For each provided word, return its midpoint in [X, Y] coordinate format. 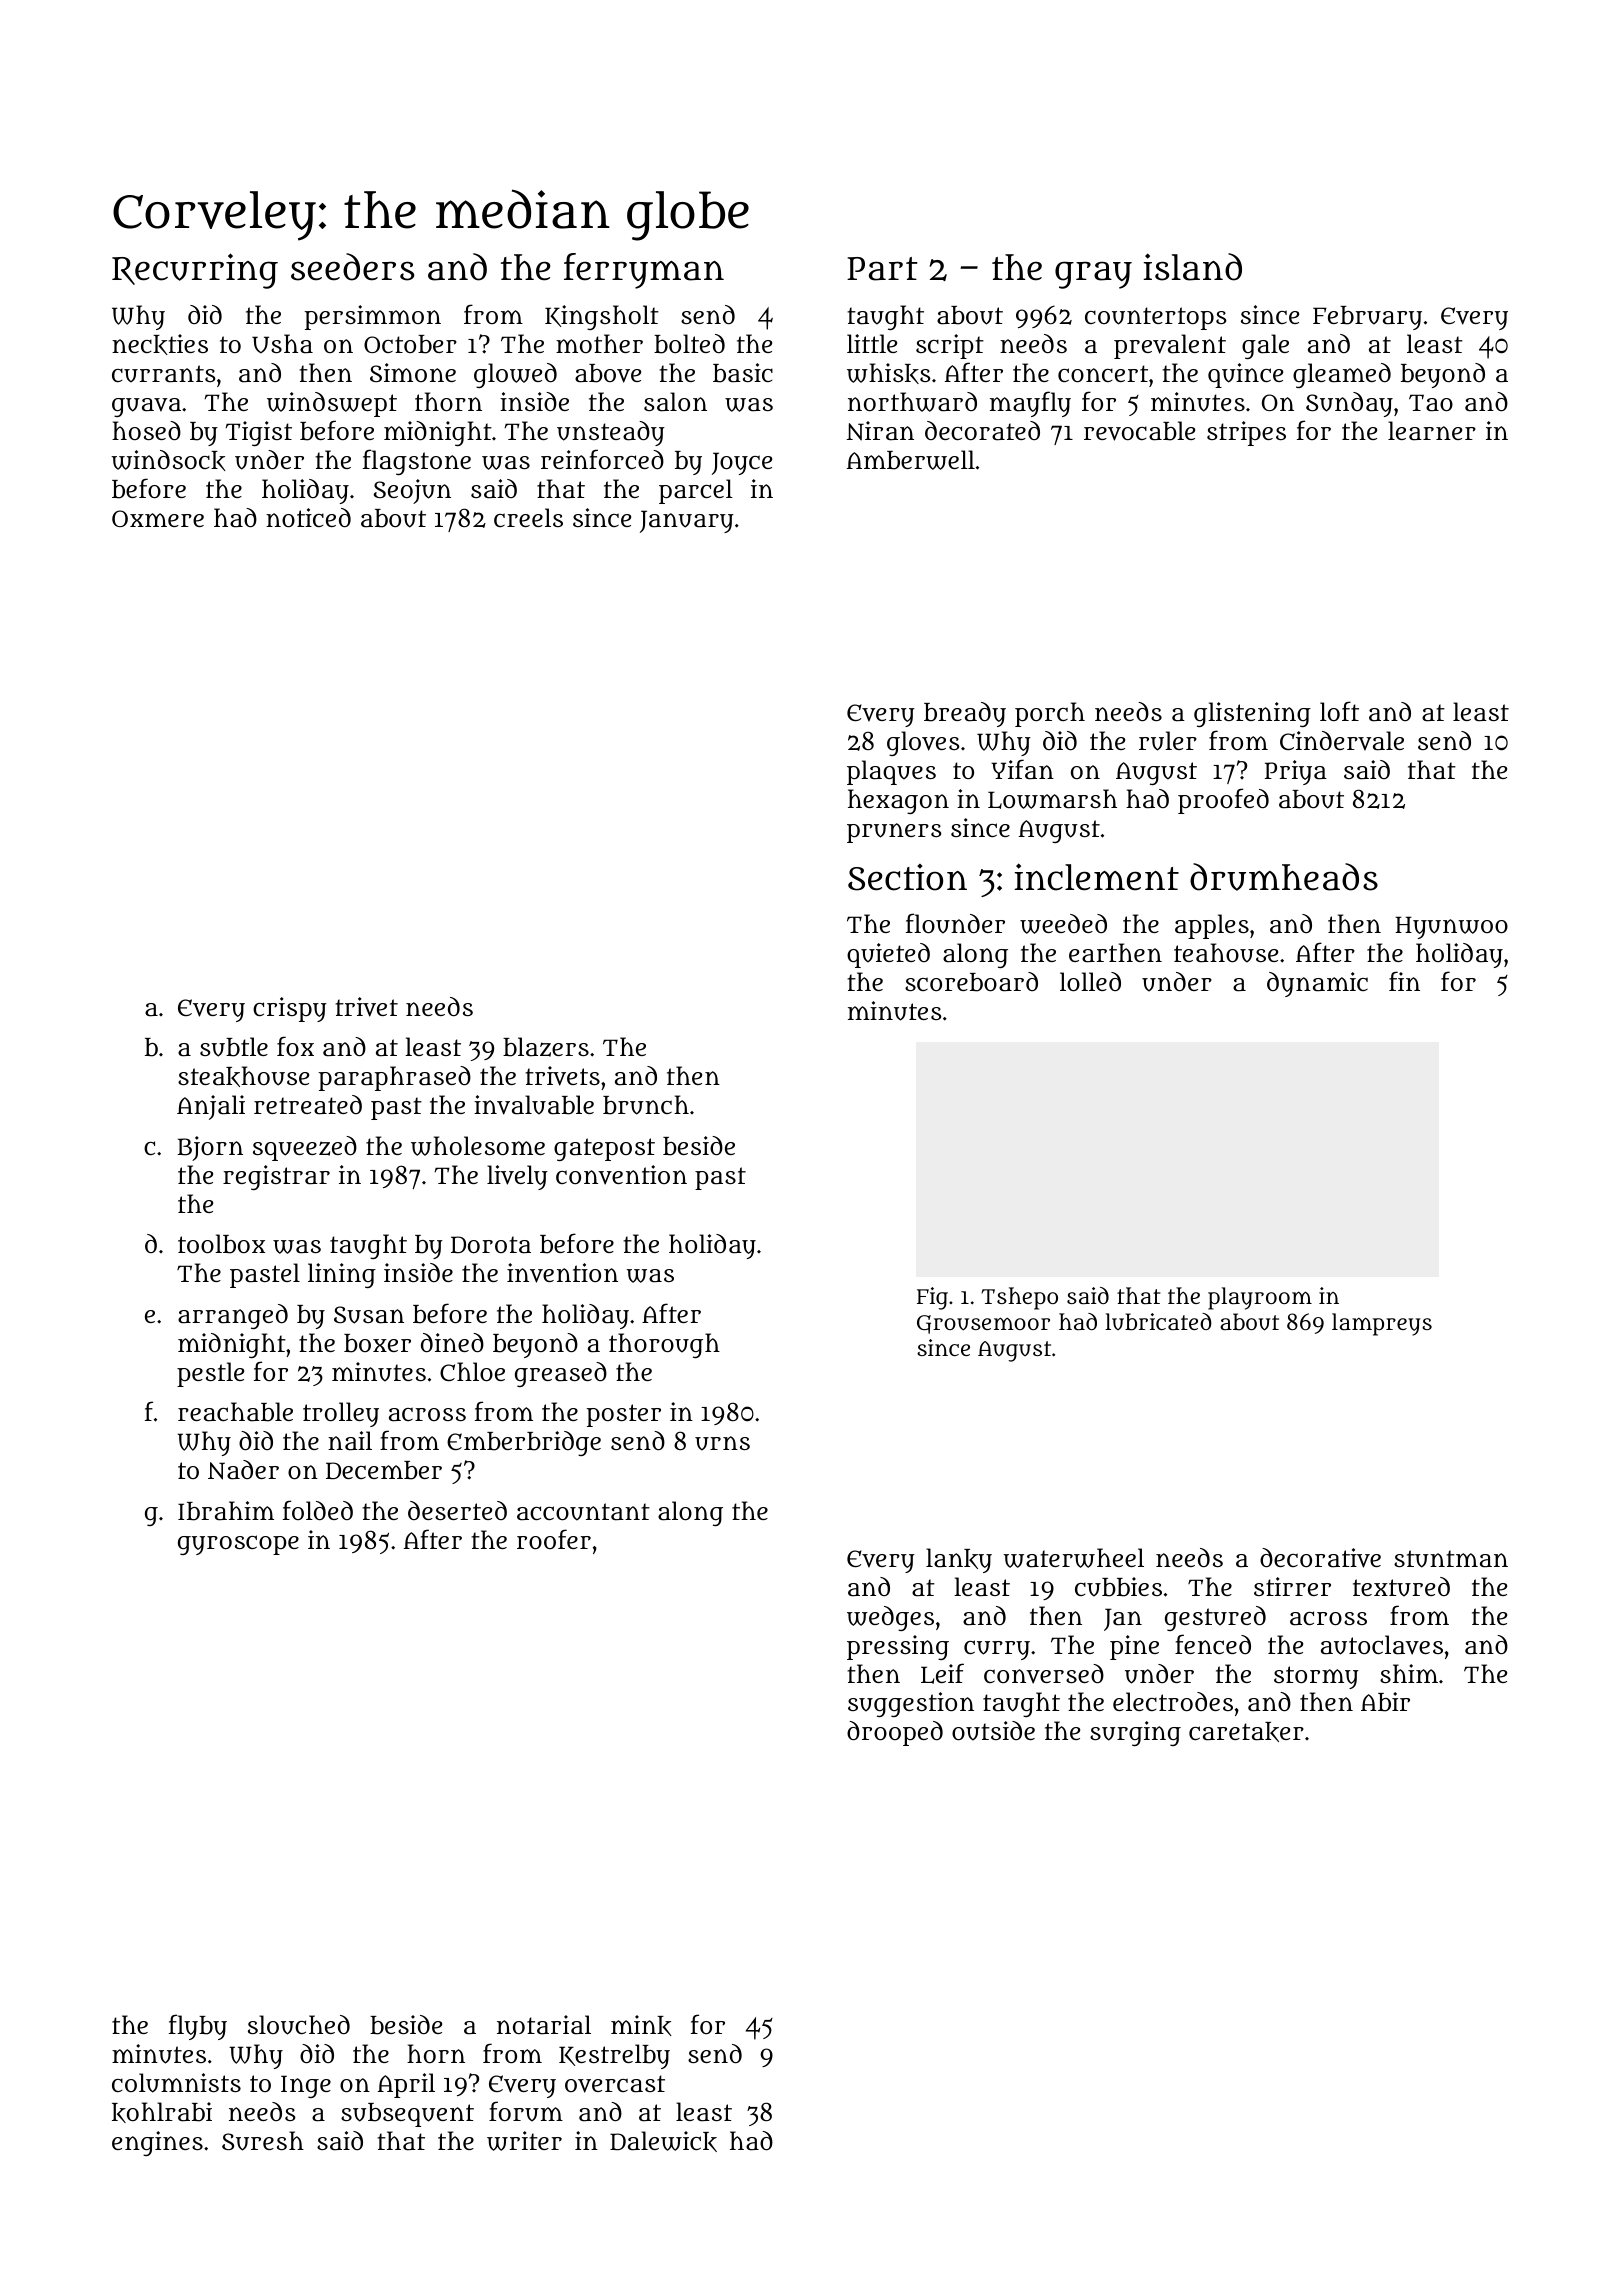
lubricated [1158, 1322]
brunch [646, 1105]
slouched [299, 2025]
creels [528, 517]
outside [993, 1731]
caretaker [1246, 1732]
